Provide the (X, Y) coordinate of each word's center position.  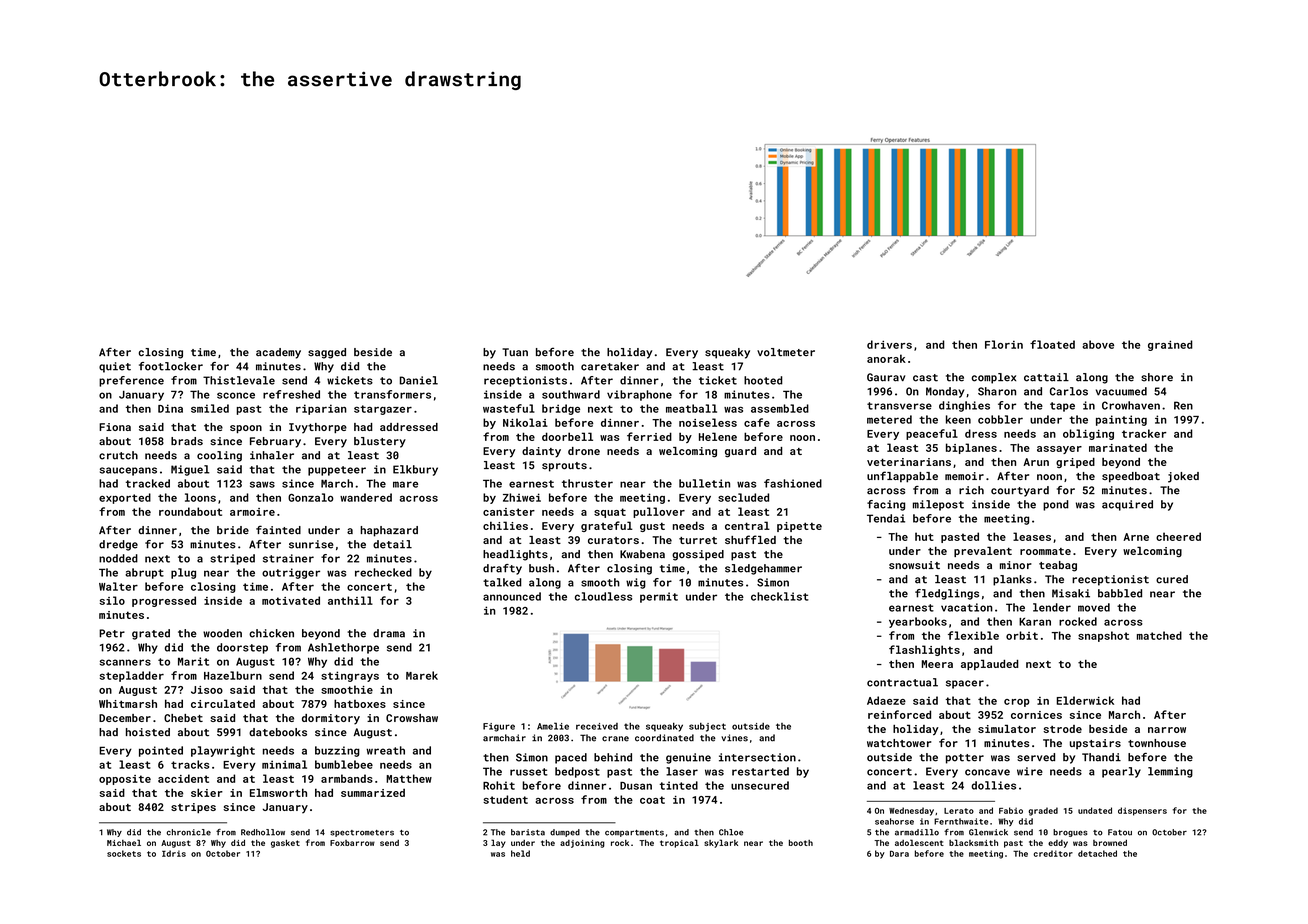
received (597, 726)
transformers (392, 394)
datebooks (278, 732)
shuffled (750, 539)
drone (584, 451)
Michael (124, 842)
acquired (1127, 505)
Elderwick (1085, 700)
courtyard (1020, 491)
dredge (118, 545)
